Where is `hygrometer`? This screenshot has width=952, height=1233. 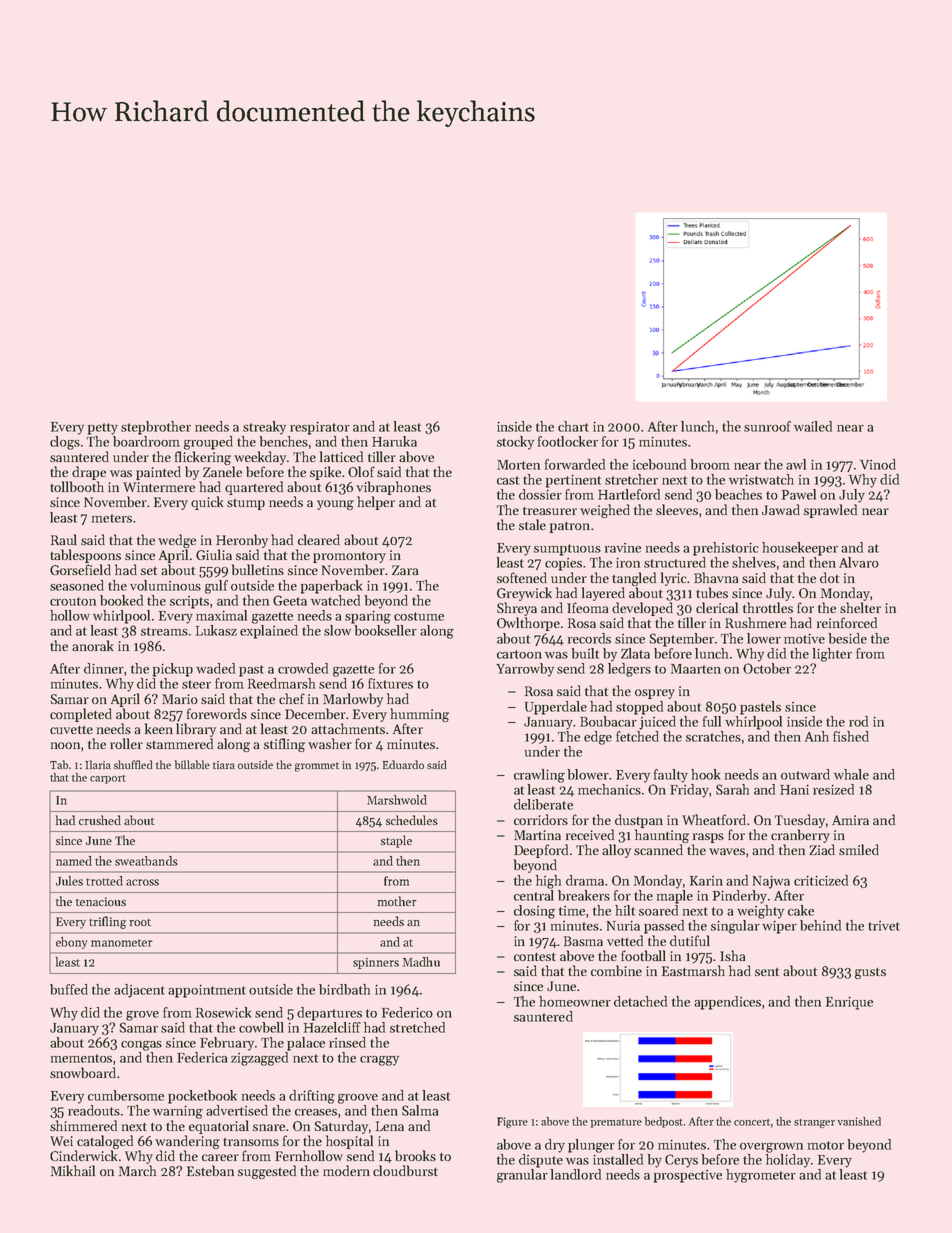 hygrometer is located at coordinates (761, 1176).
